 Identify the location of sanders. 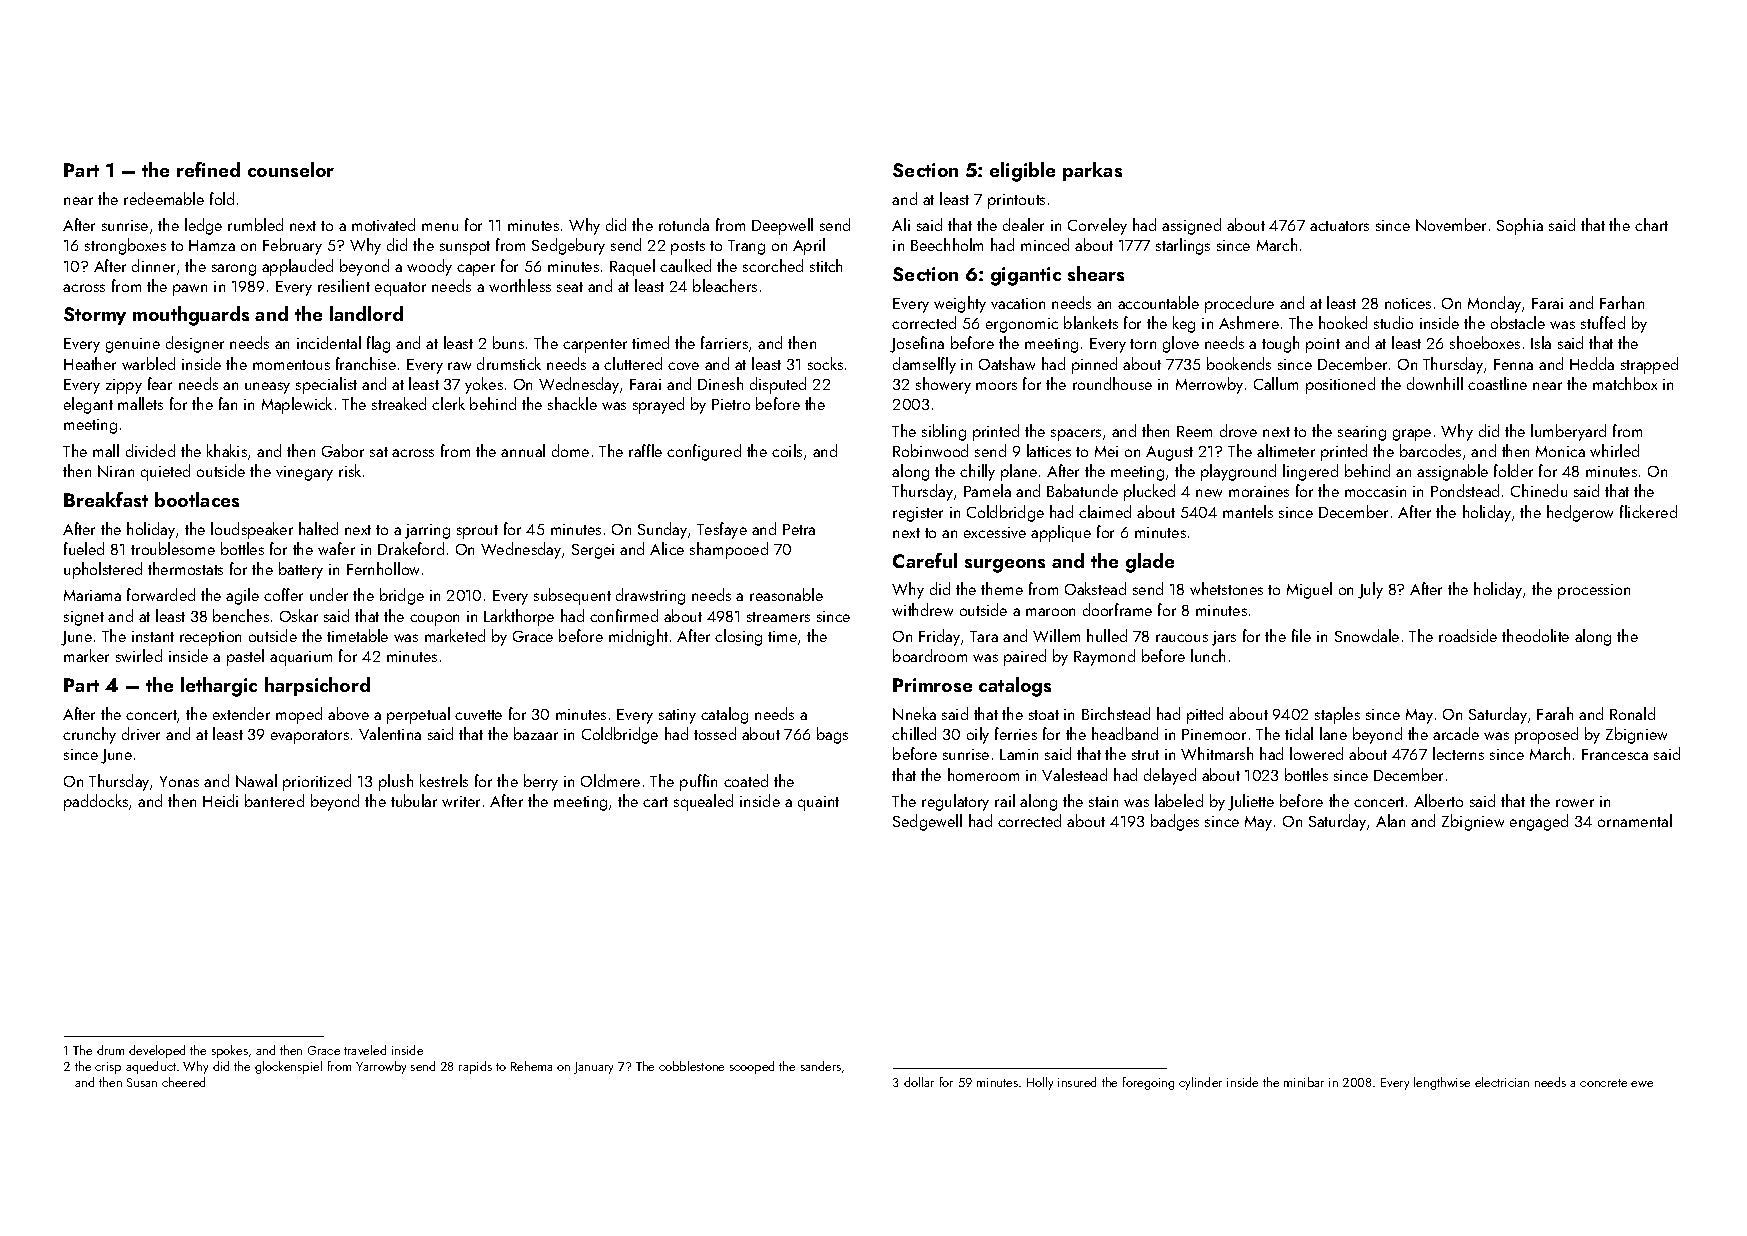
(821, 1066).
